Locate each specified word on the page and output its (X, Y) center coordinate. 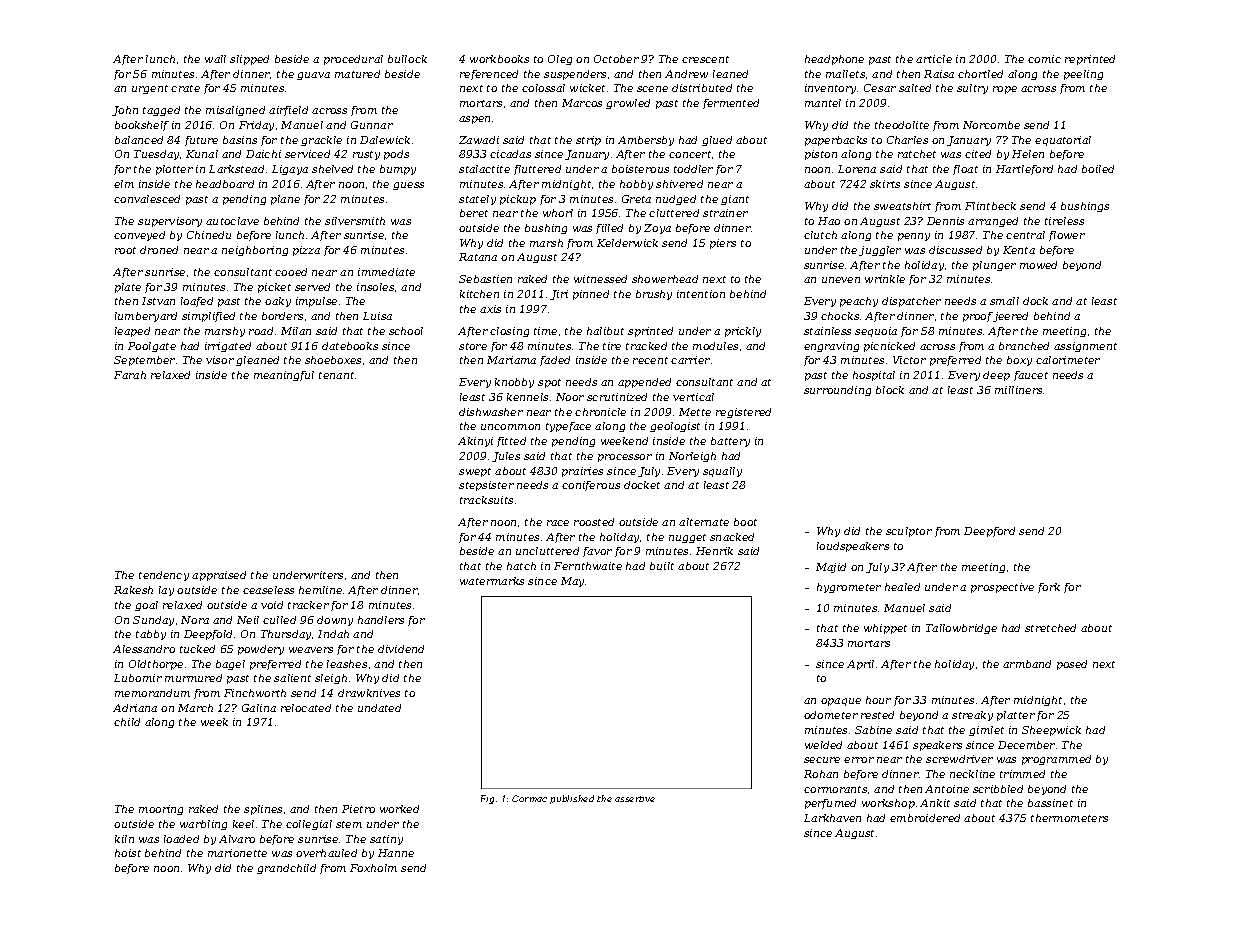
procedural (353, 60)
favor (597, 552)
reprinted (1090, 60)
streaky (972, 716)
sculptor (909, 532)
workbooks (499, 59)
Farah (130, 375)
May (572, 582)
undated (379, 708)
